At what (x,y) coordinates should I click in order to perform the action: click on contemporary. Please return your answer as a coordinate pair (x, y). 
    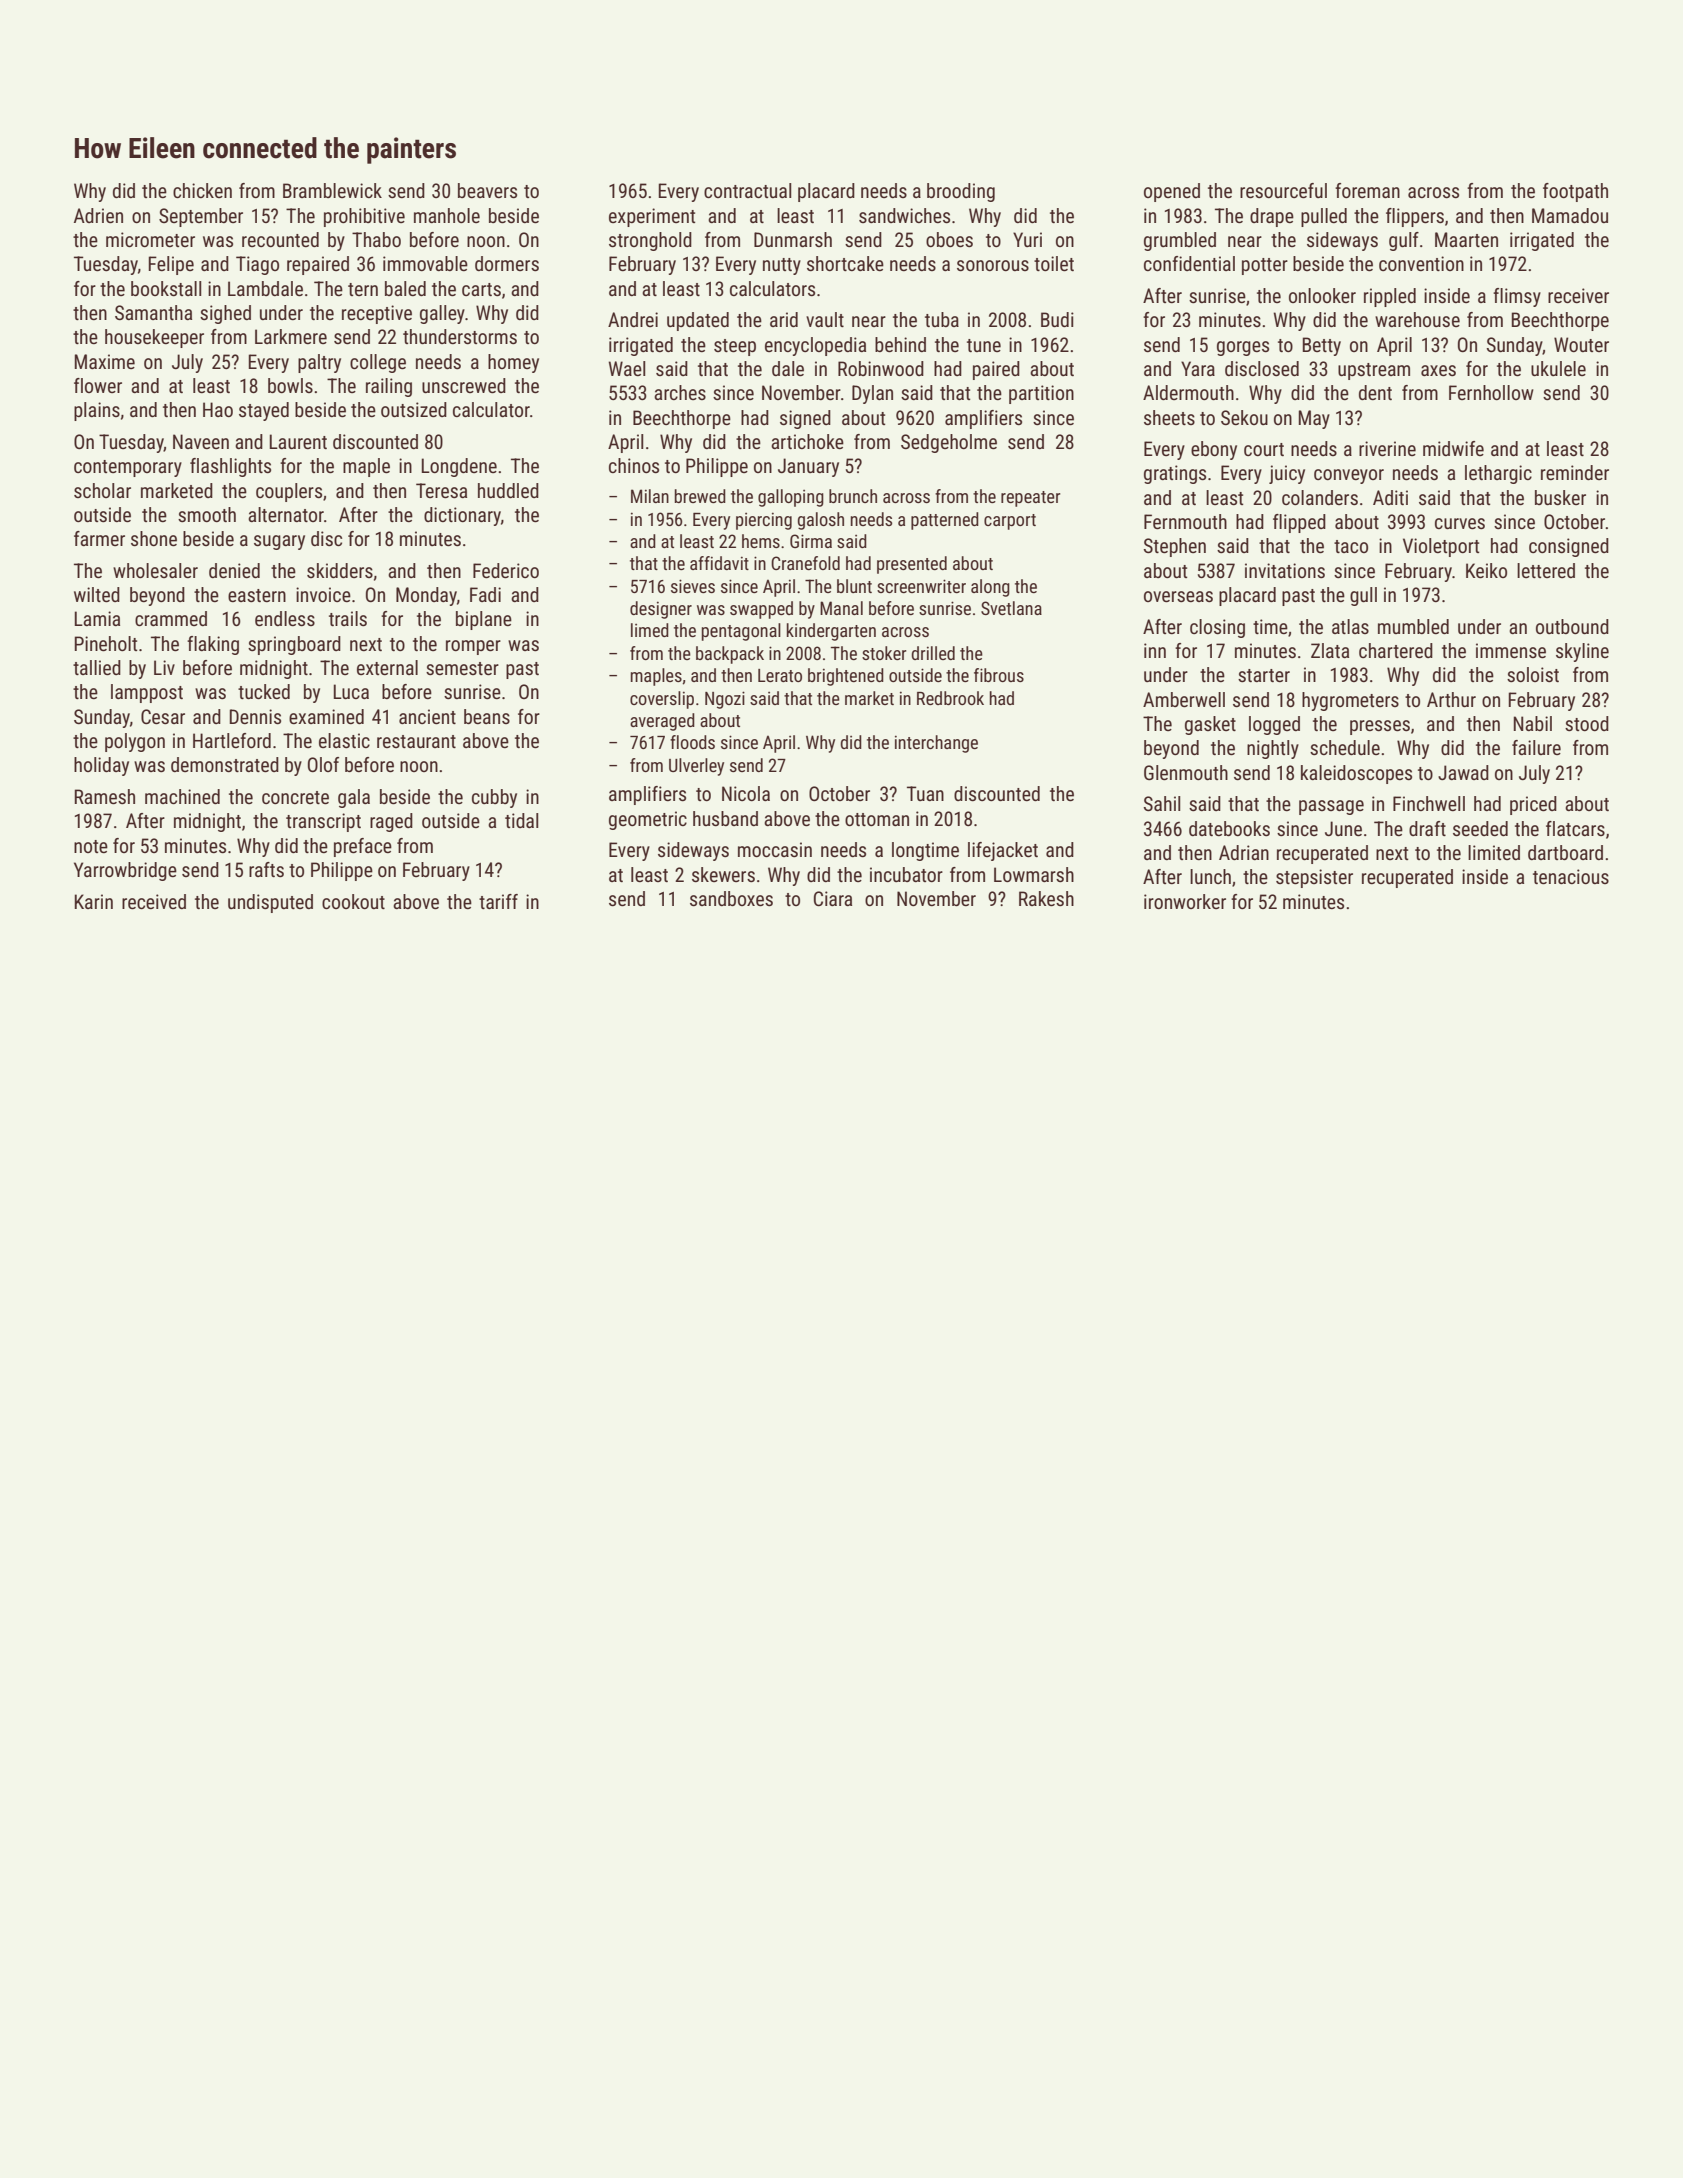
    Looking at the image, I should click on (128, 468).
